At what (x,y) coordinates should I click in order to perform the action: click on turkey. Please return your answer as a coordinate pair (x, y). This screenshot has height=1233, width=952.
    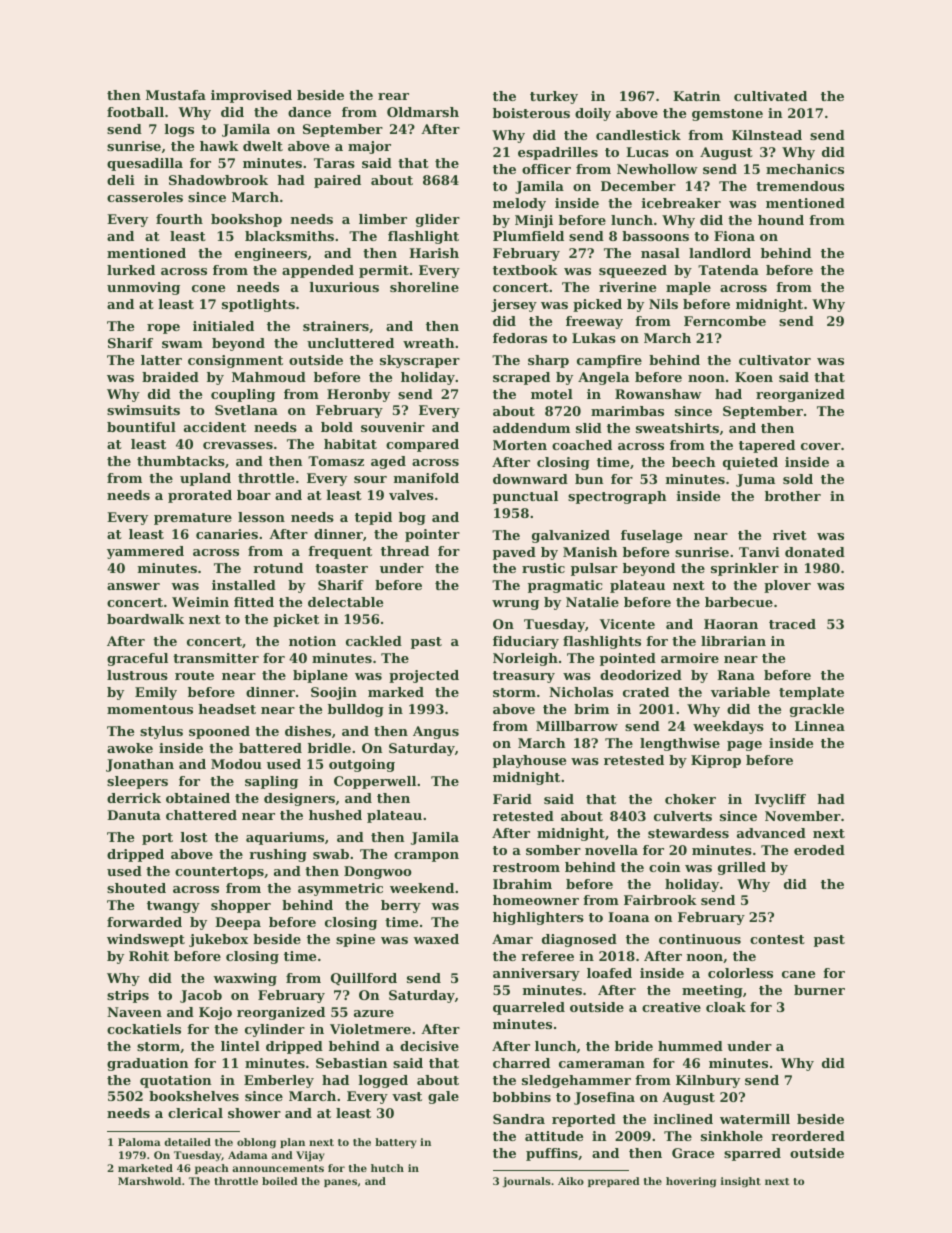
    Looking at the image, I should click on (554, 97).
